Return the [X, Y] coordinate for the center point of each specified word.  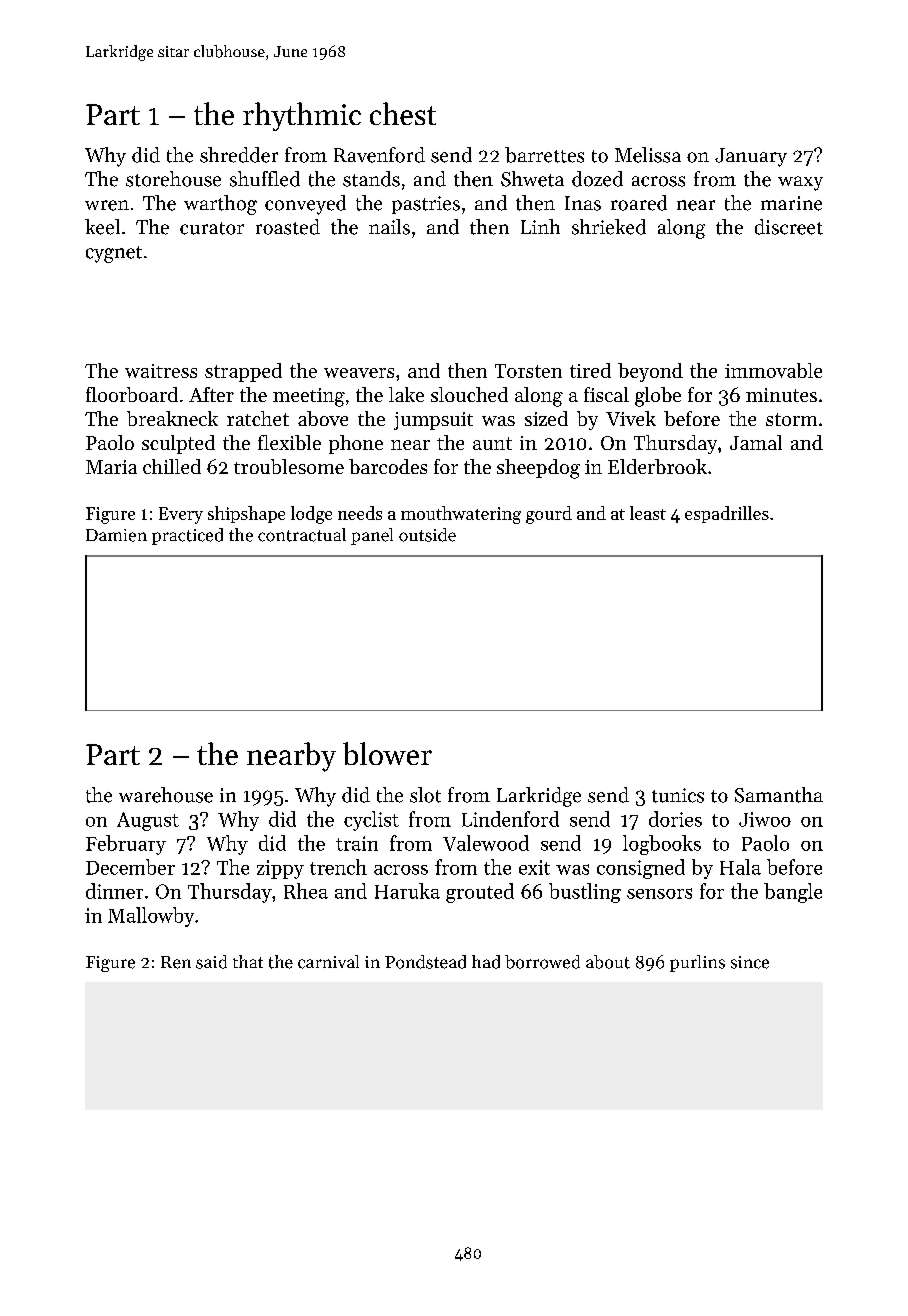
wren [107, 205]
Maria [111, 467]
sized [546, 418]
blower [387, 753]
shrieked [609, 227]
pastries [426, 205]
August [148, 821]
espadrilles [727, 514]
